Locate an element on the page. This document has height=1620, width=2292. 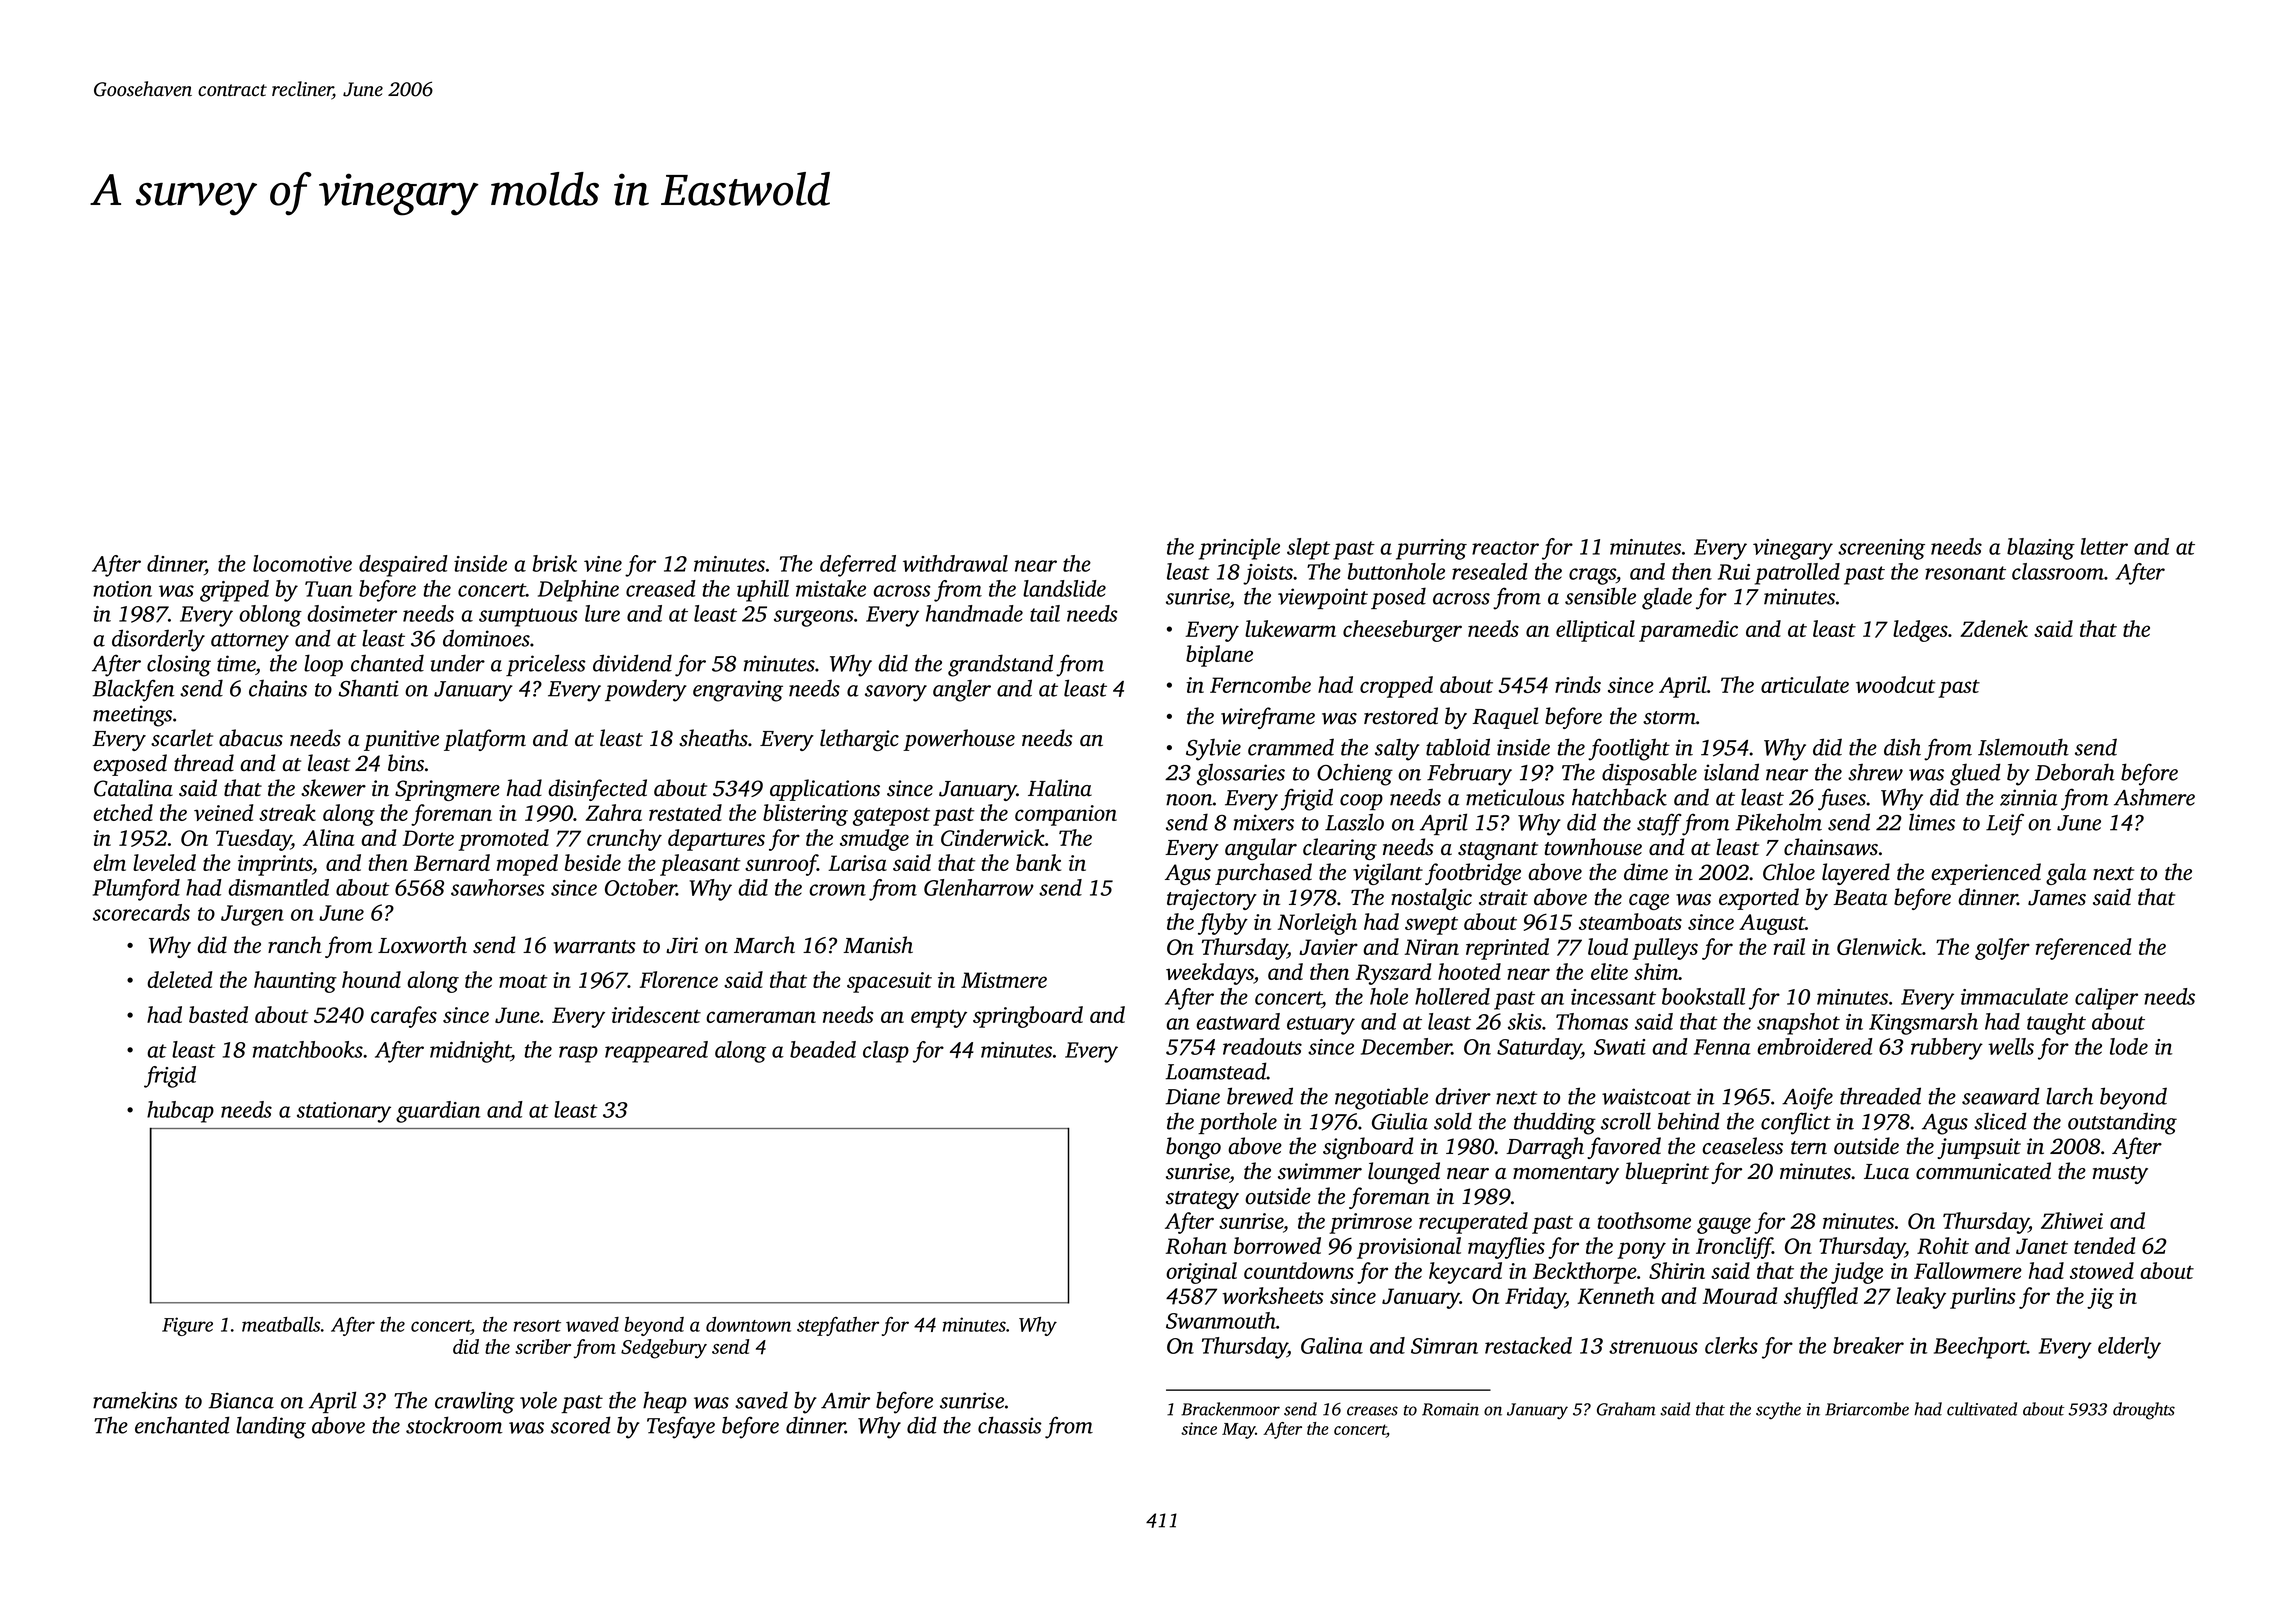
crawling is located at coordinates (475, 1402).
